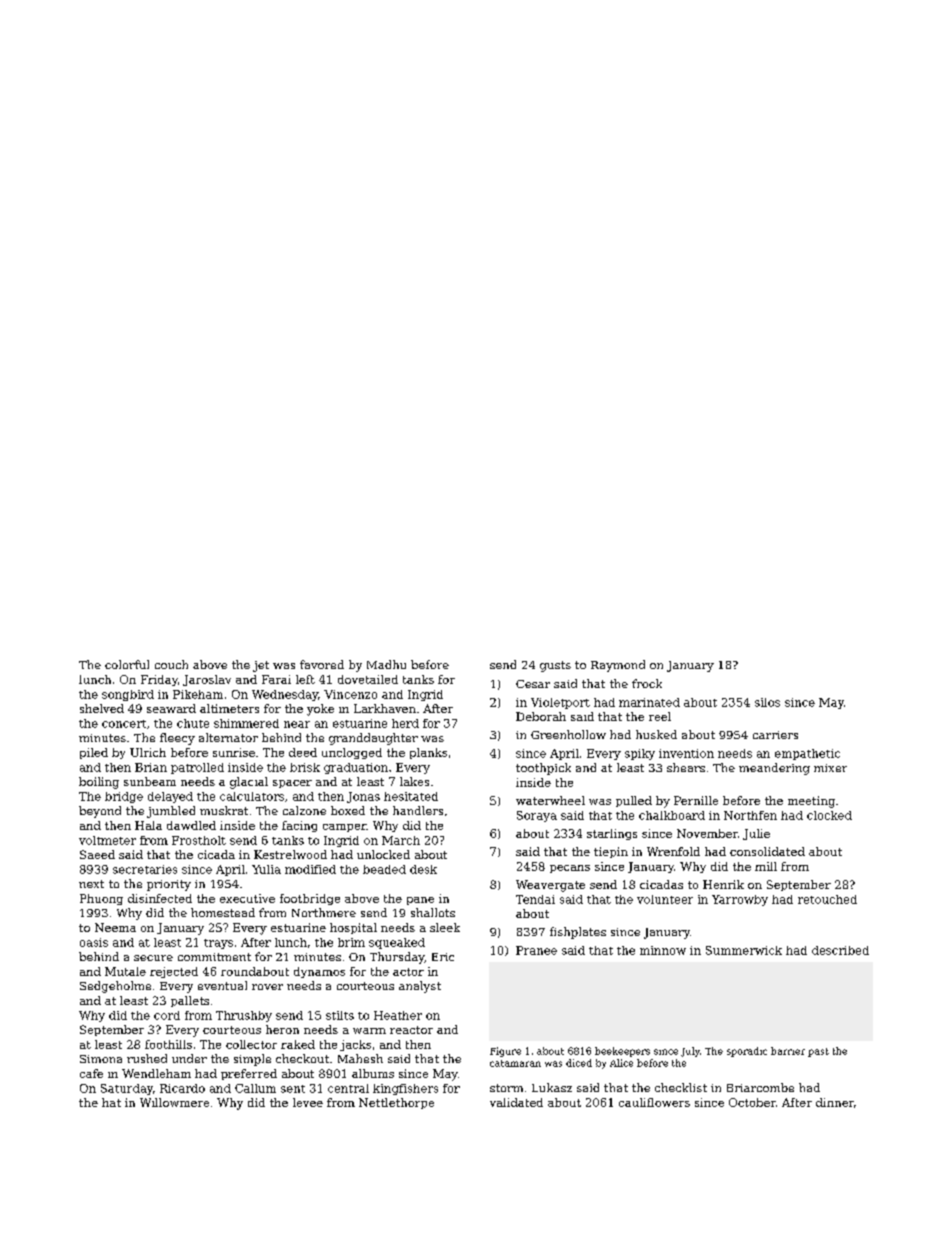 Image resolution: width=952 pixels, height=1233 pixels. What do you see at coordinates (766, 866) in the document?
I see `mill` at bounding box center [766, 866].
